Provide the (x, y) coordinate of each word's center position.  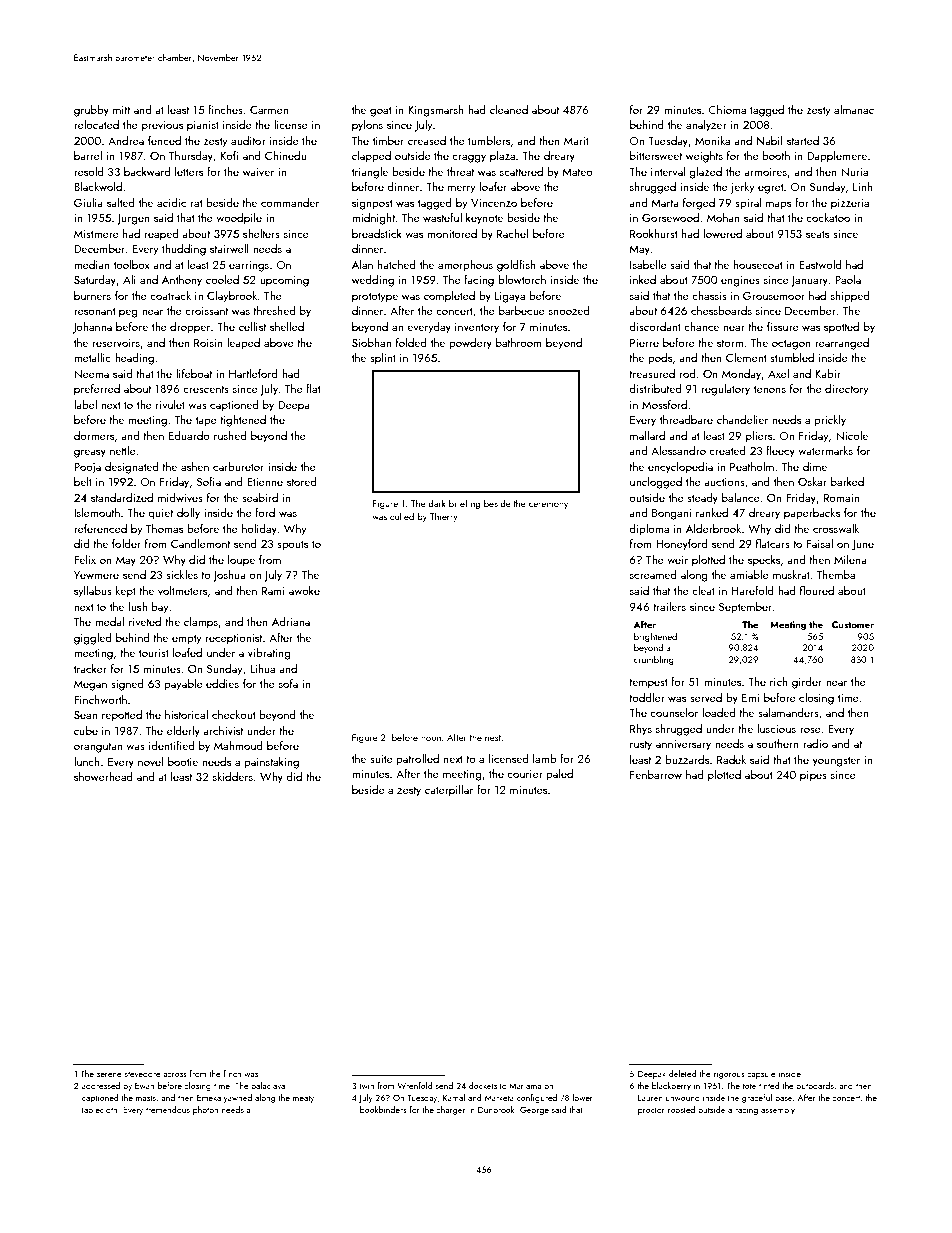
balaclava (268, 1085)
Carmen (269, 110)
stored (302, 481)
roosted (681, 1109)
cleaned (509, 109)
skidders (233, 776)
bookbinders (383, 1109)
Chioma (727, 109)
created (727, 450)
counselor (674, 712)
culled (402, 516)
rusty (641, 746)
